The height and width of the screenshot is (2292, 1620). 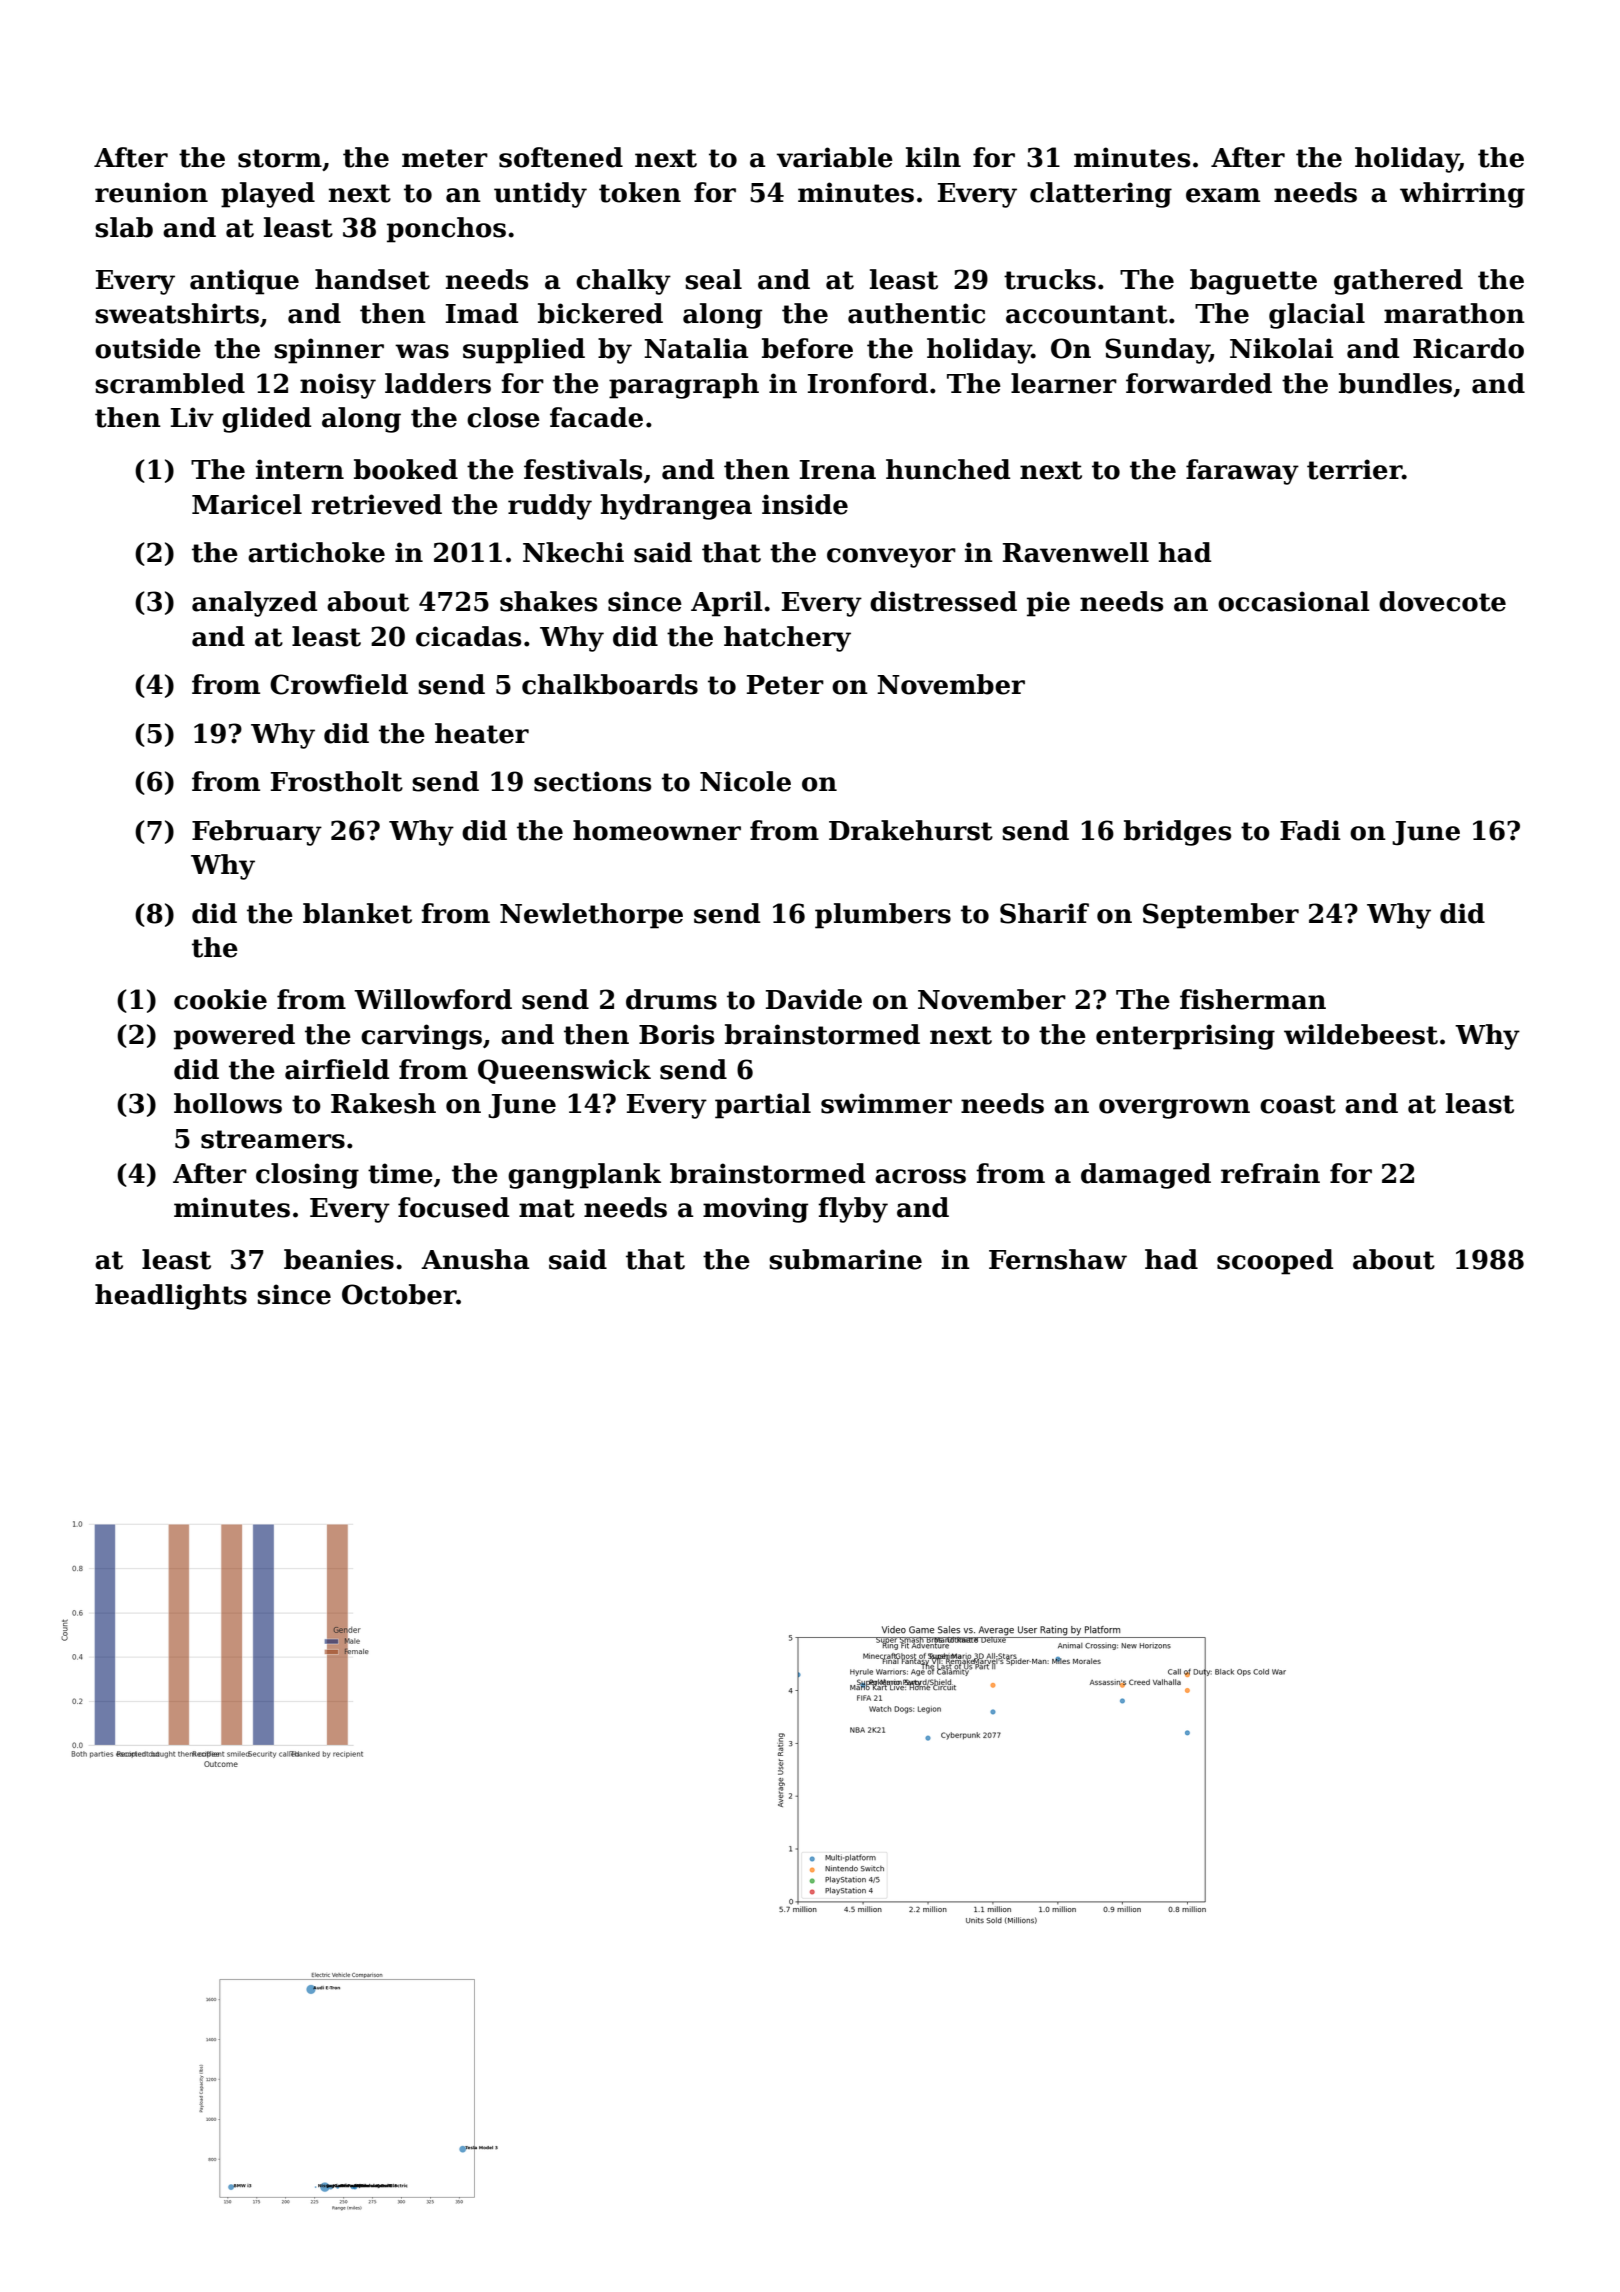 I want to click on untidy, so click(x=540, y=195).
